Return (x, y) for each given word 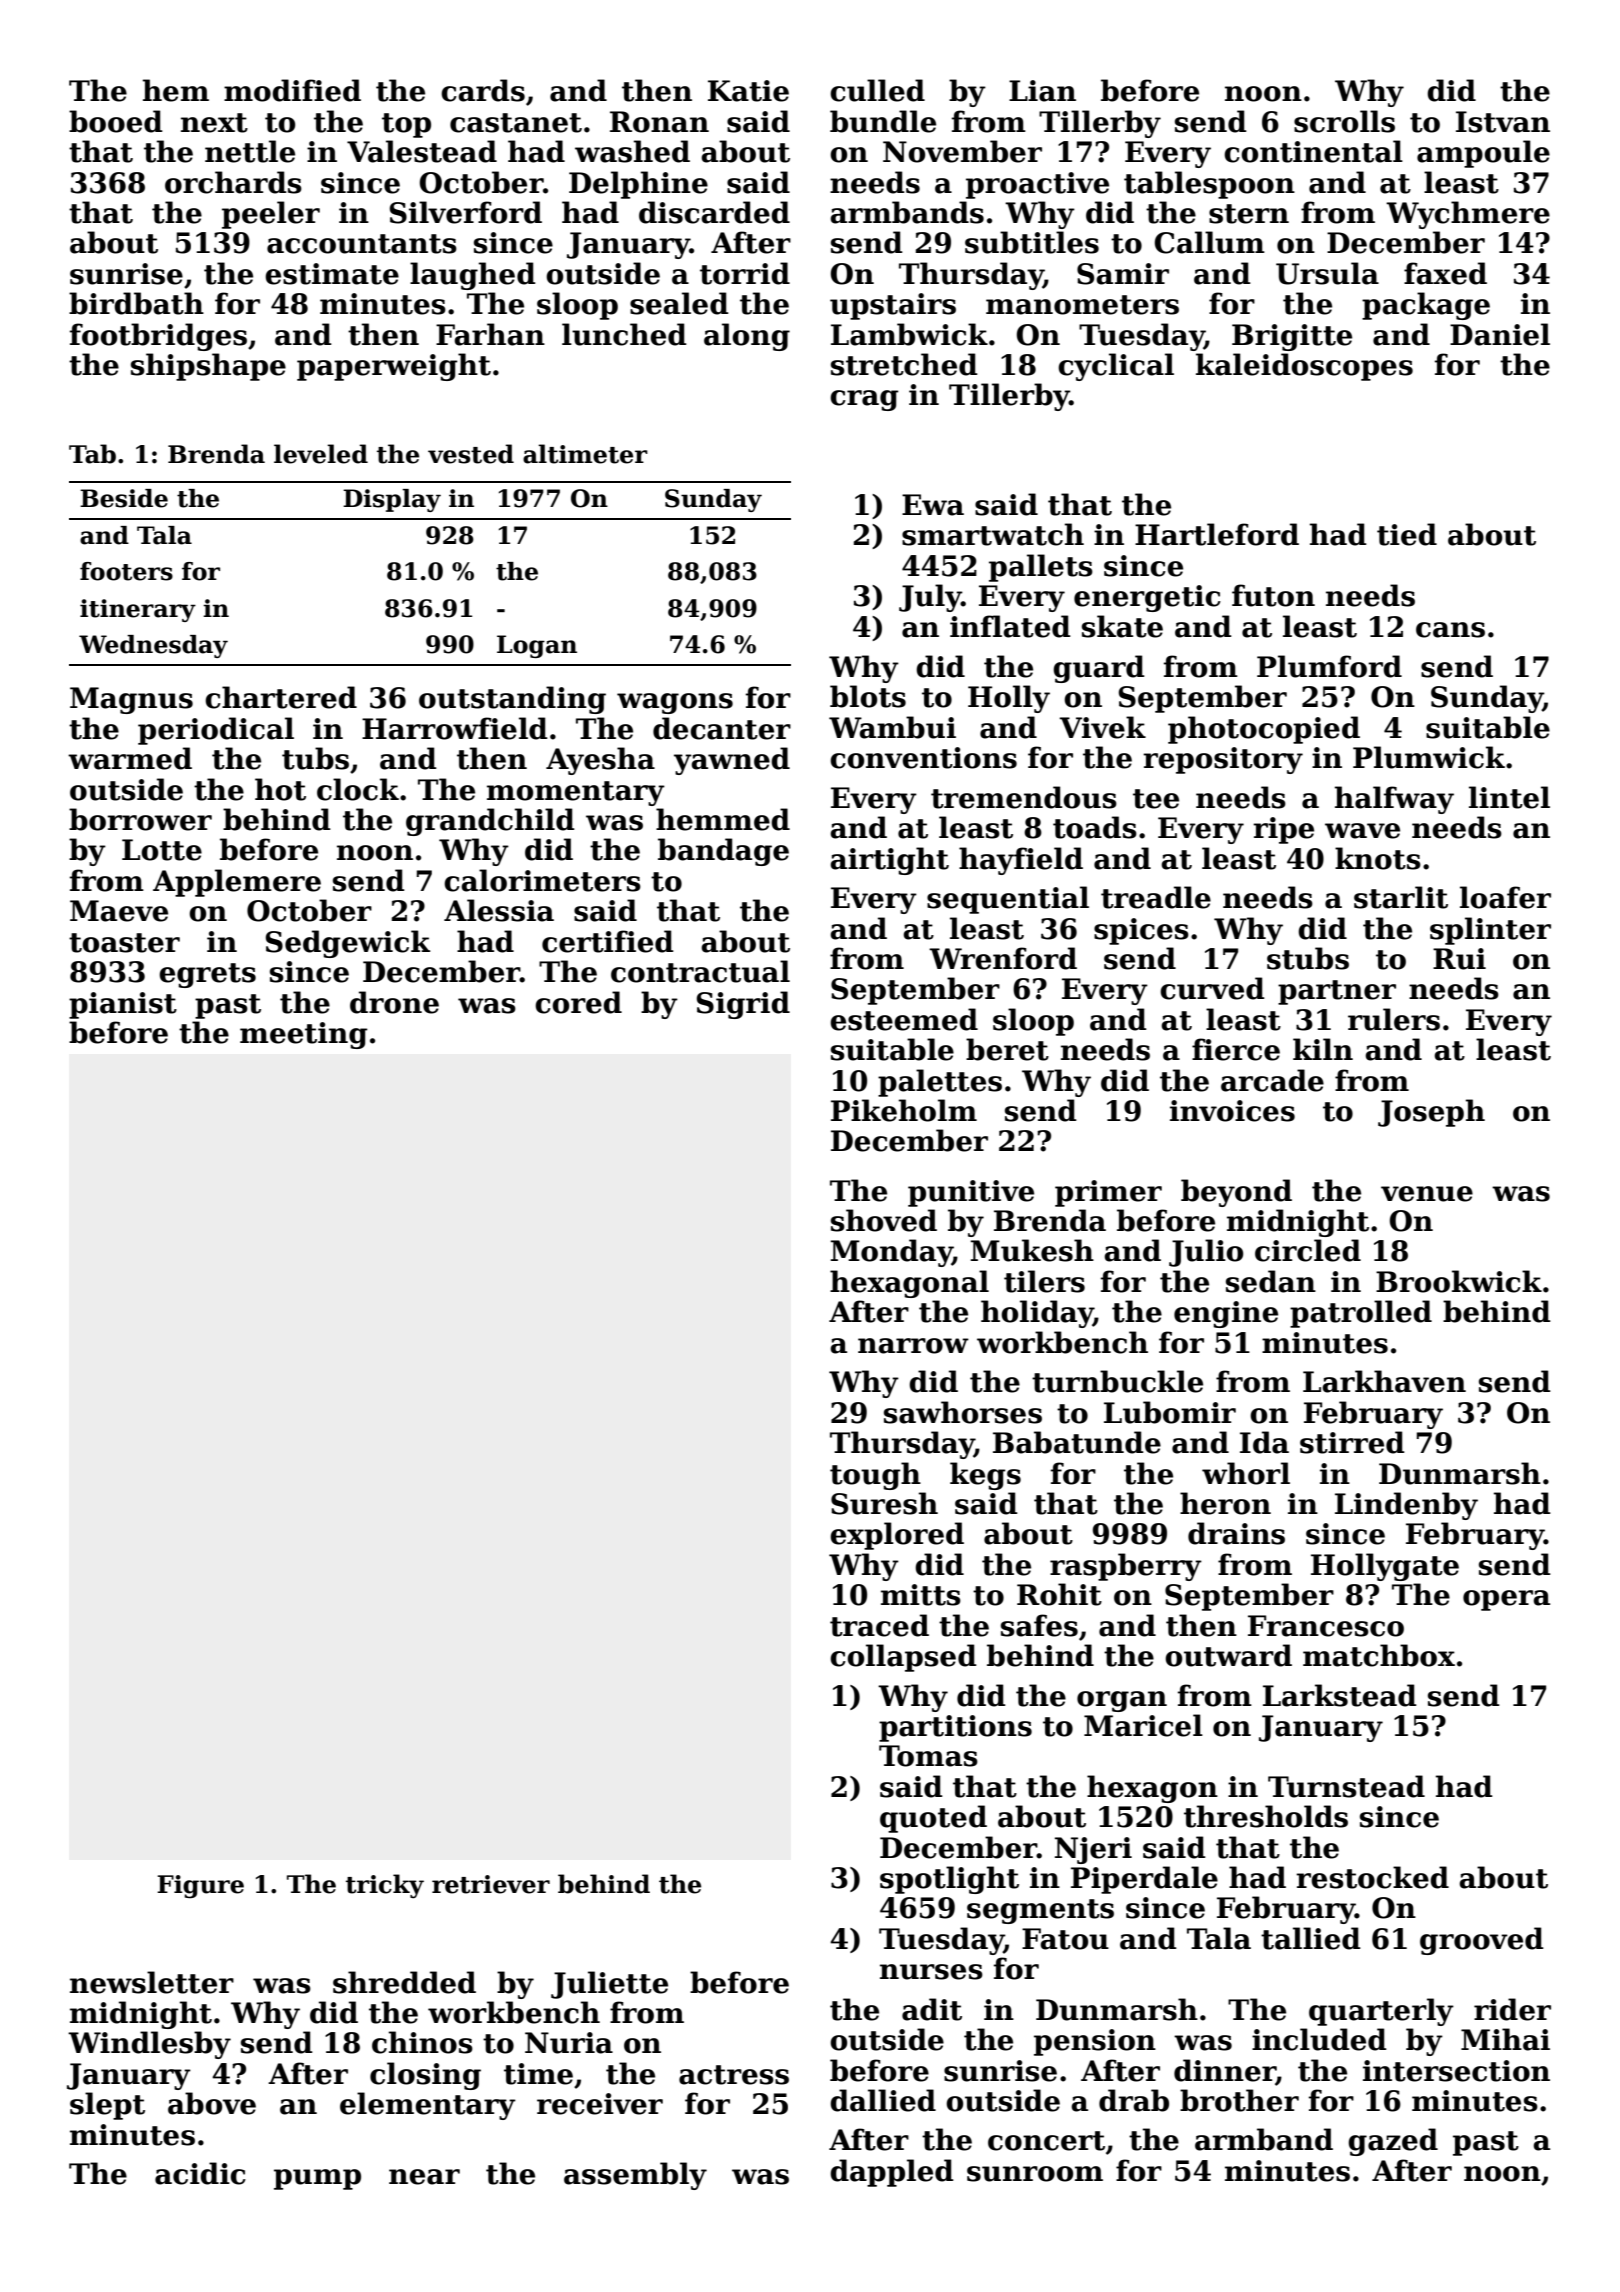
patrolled (1361, 1314)
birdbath (136, 303)
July (930, 598)
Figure (200, 1887)
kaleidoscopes (1304, 367)
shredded (404, 1982)
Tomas (928, 1756)
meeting (304, 1035)
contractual (700, 971)
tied (1407, 534)
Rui (1459, 959)
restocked (1372, 1877)
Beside (124, 498)
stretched (904, 364)
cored (578, 1002)
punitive (971, 1193)
